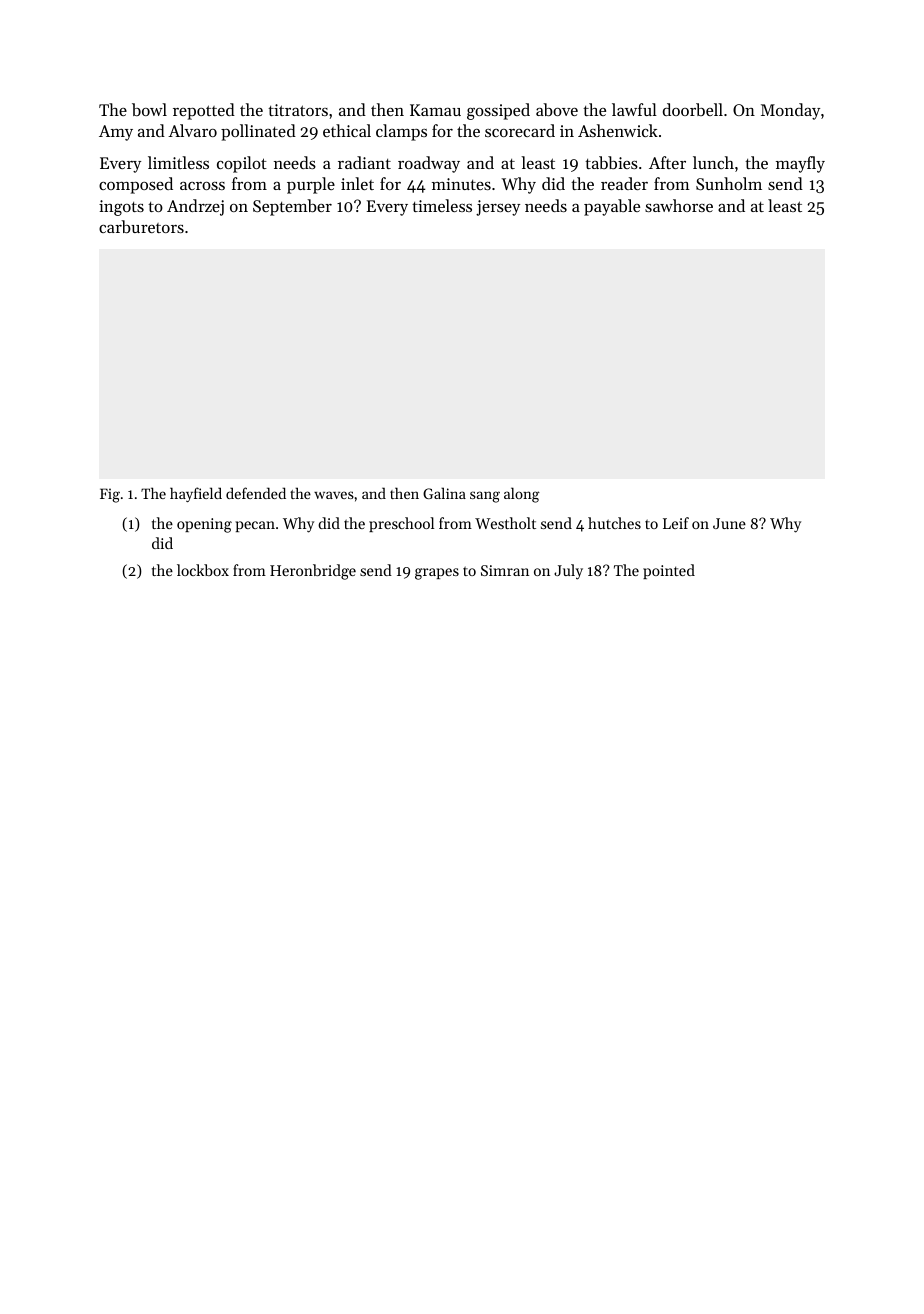 The width and height of the screenshot is (924, 1314). What do you see at coordinates (624, 183) in the screenshot?
I see `reader` at bounding box center [624, 183].
